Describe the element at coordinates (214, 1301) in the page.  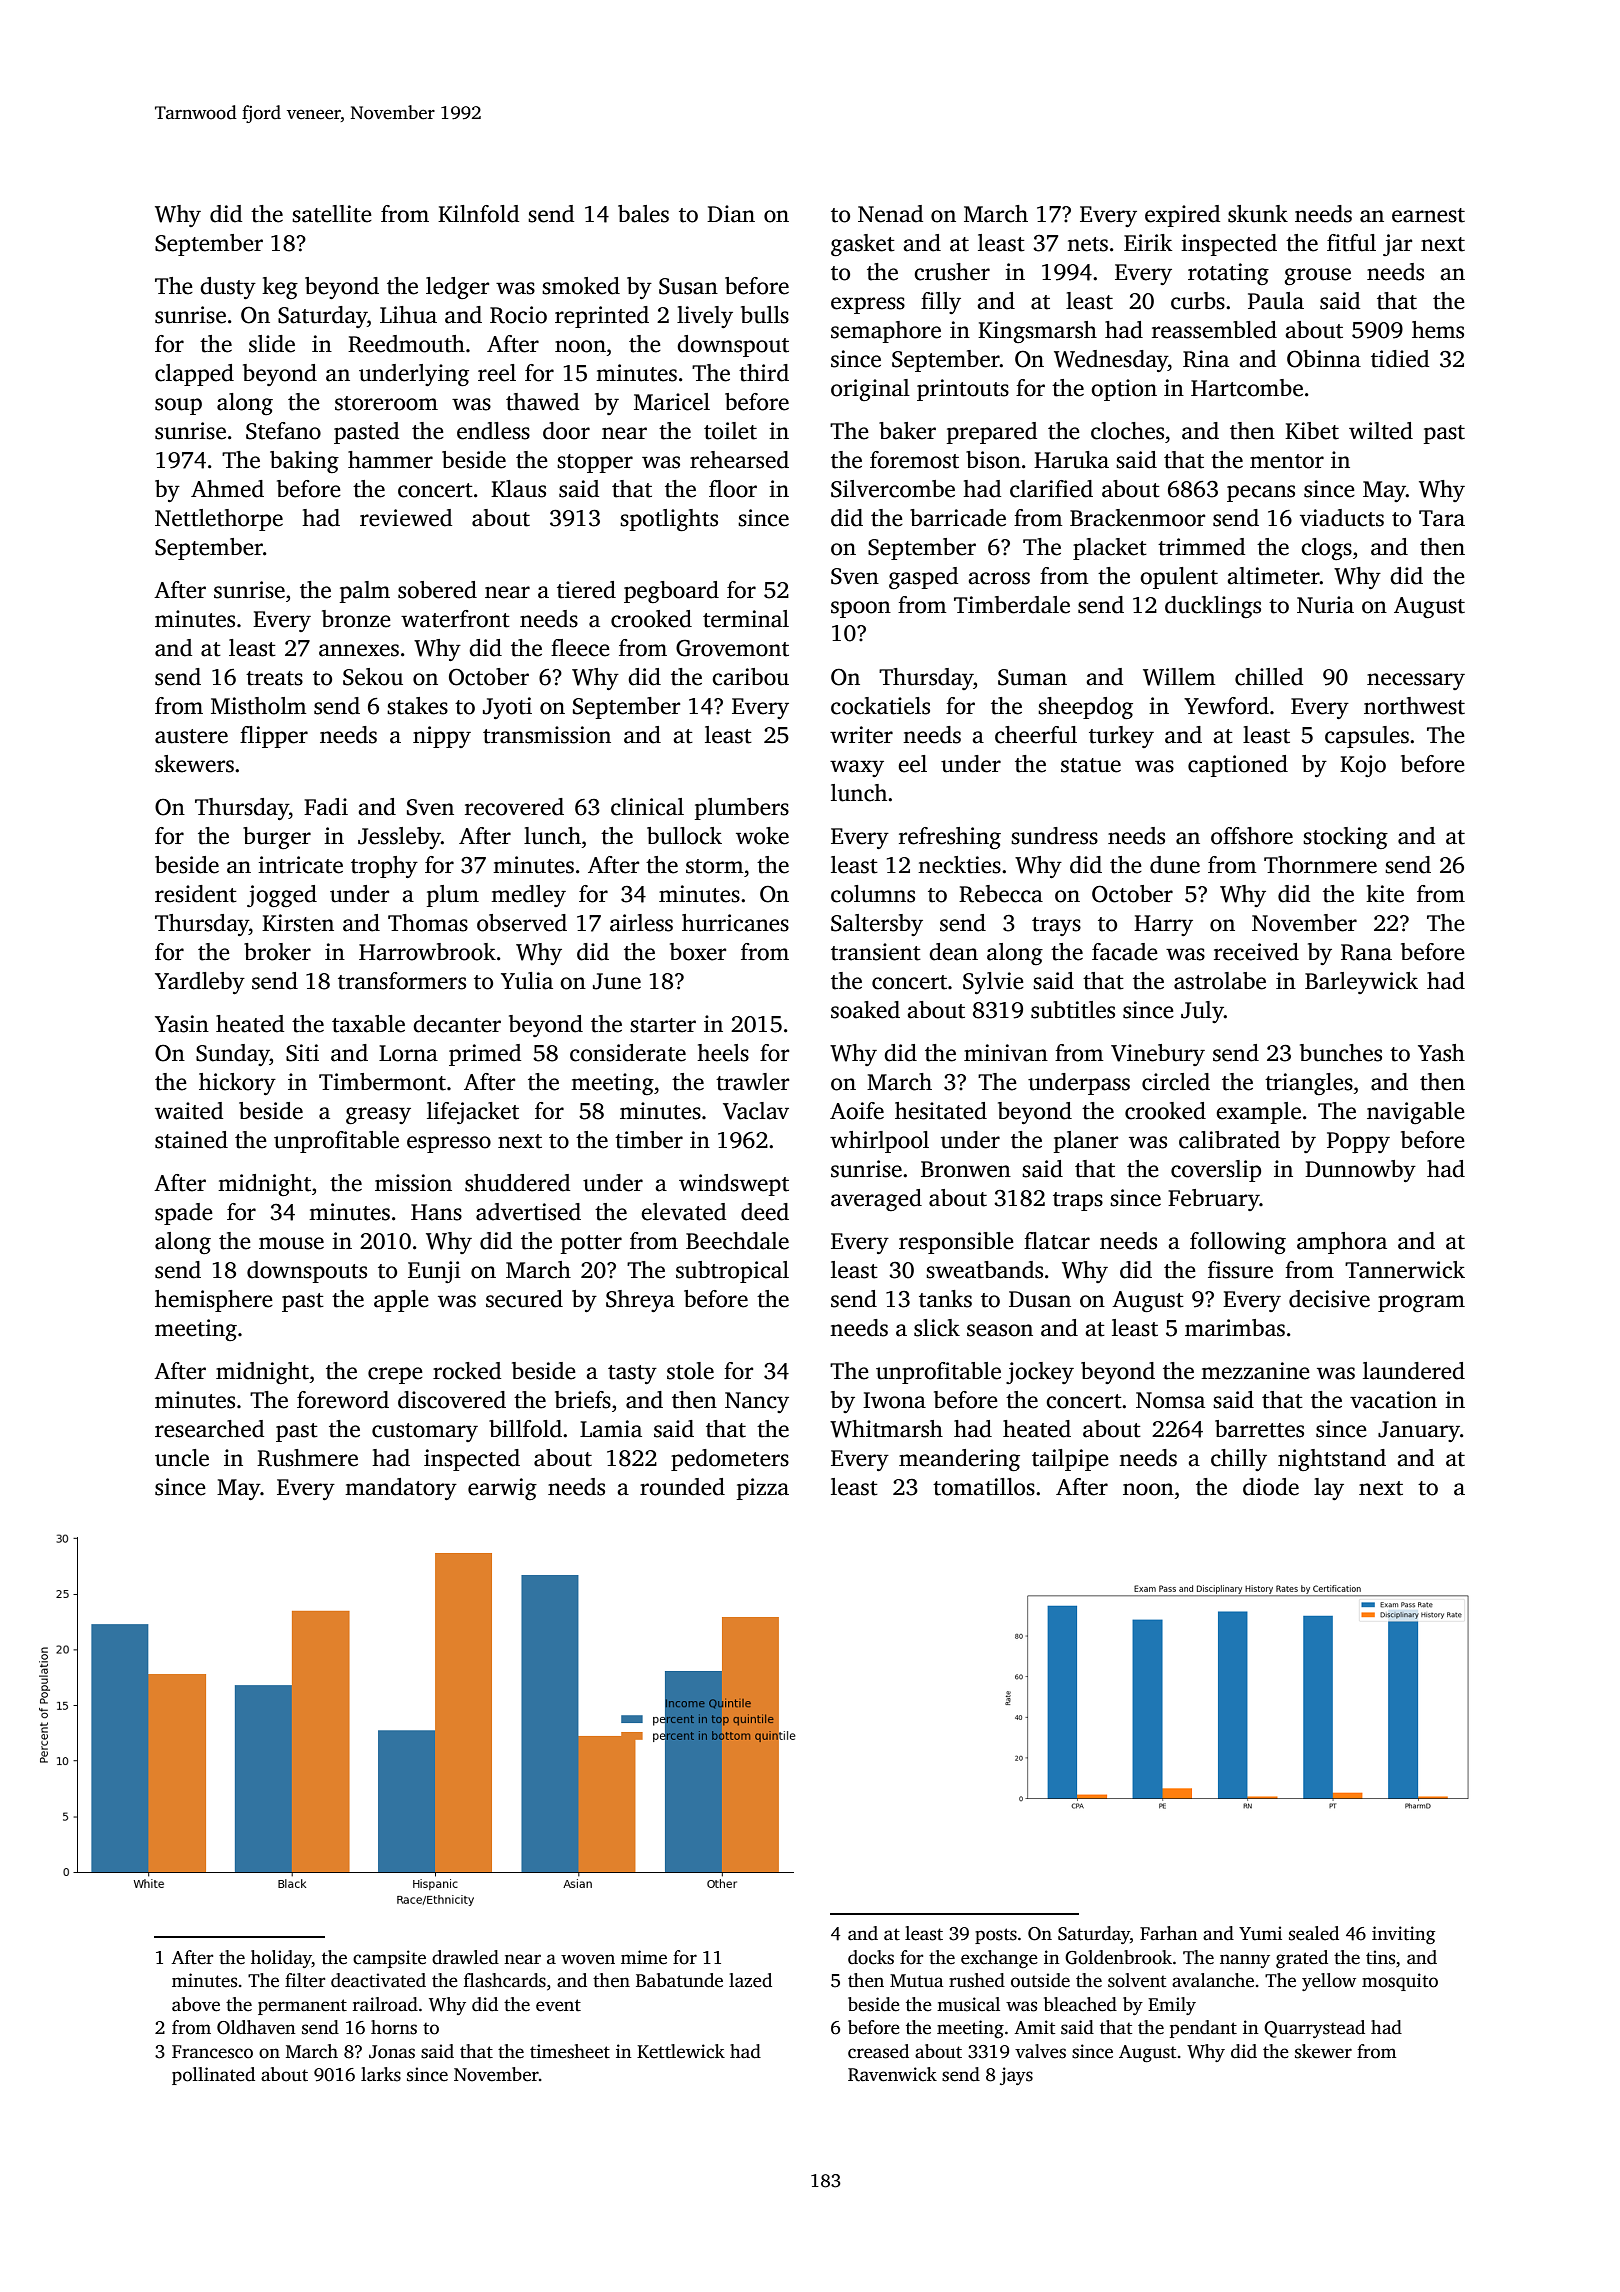
I see `hemisphere` at that location.
